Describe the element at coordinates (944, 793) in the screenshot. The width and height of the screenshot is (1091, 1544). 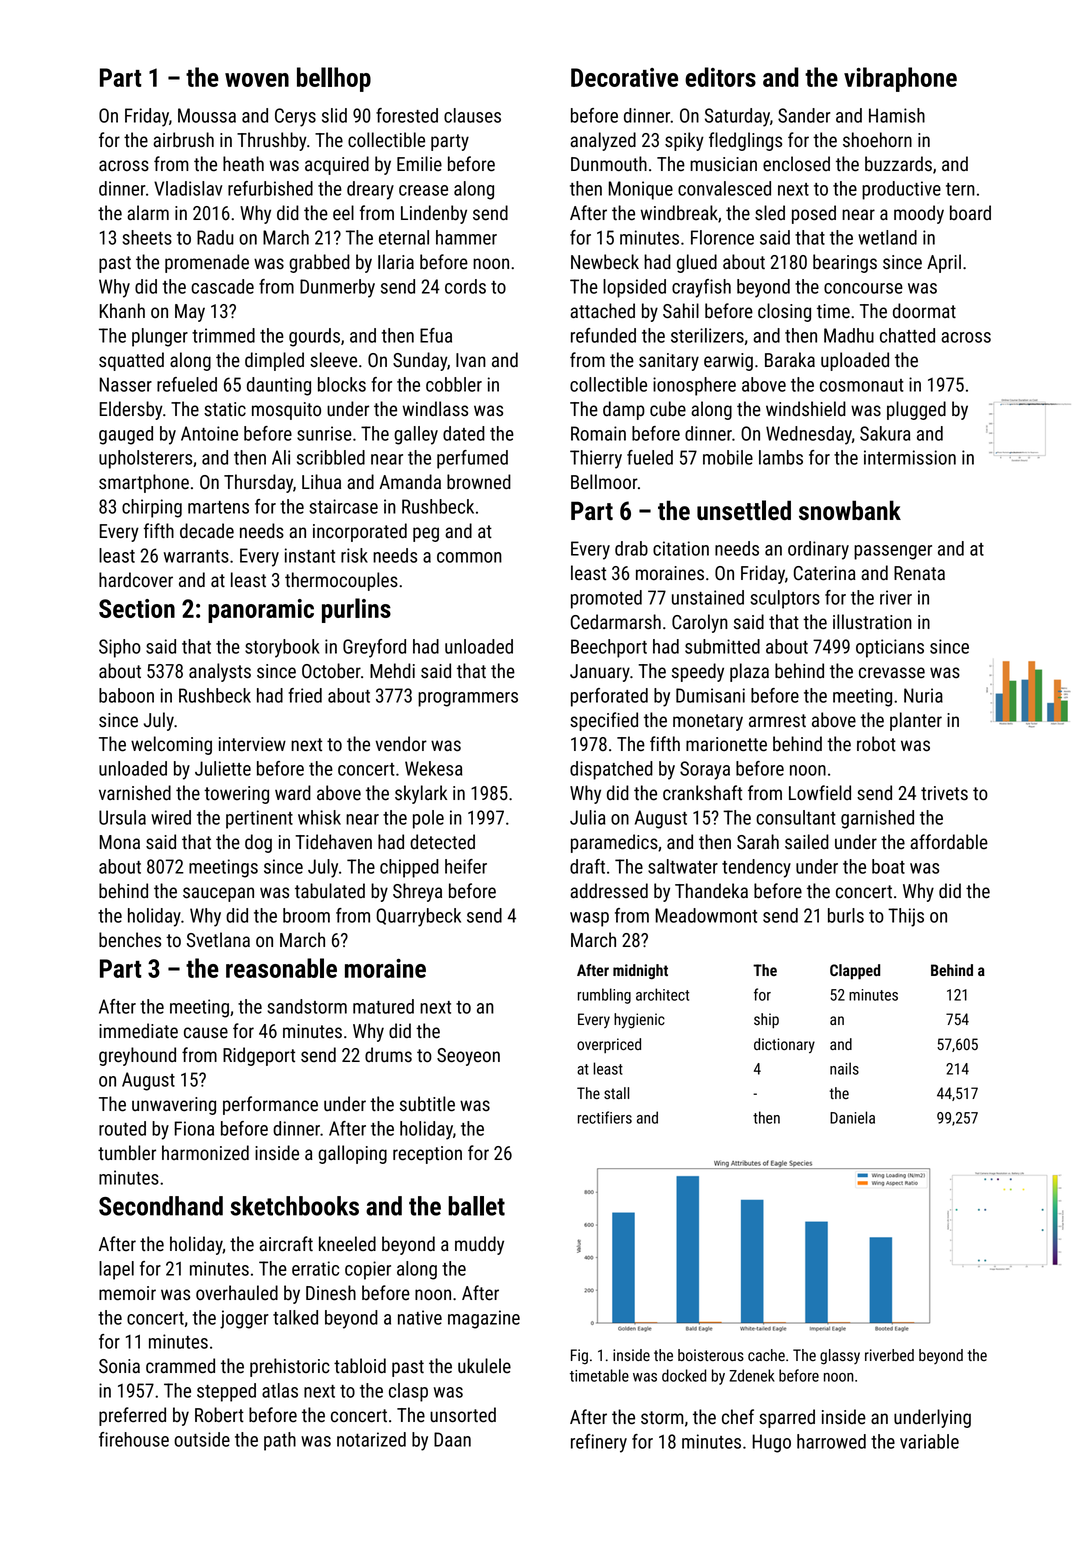
I see `trivets` at that location.
